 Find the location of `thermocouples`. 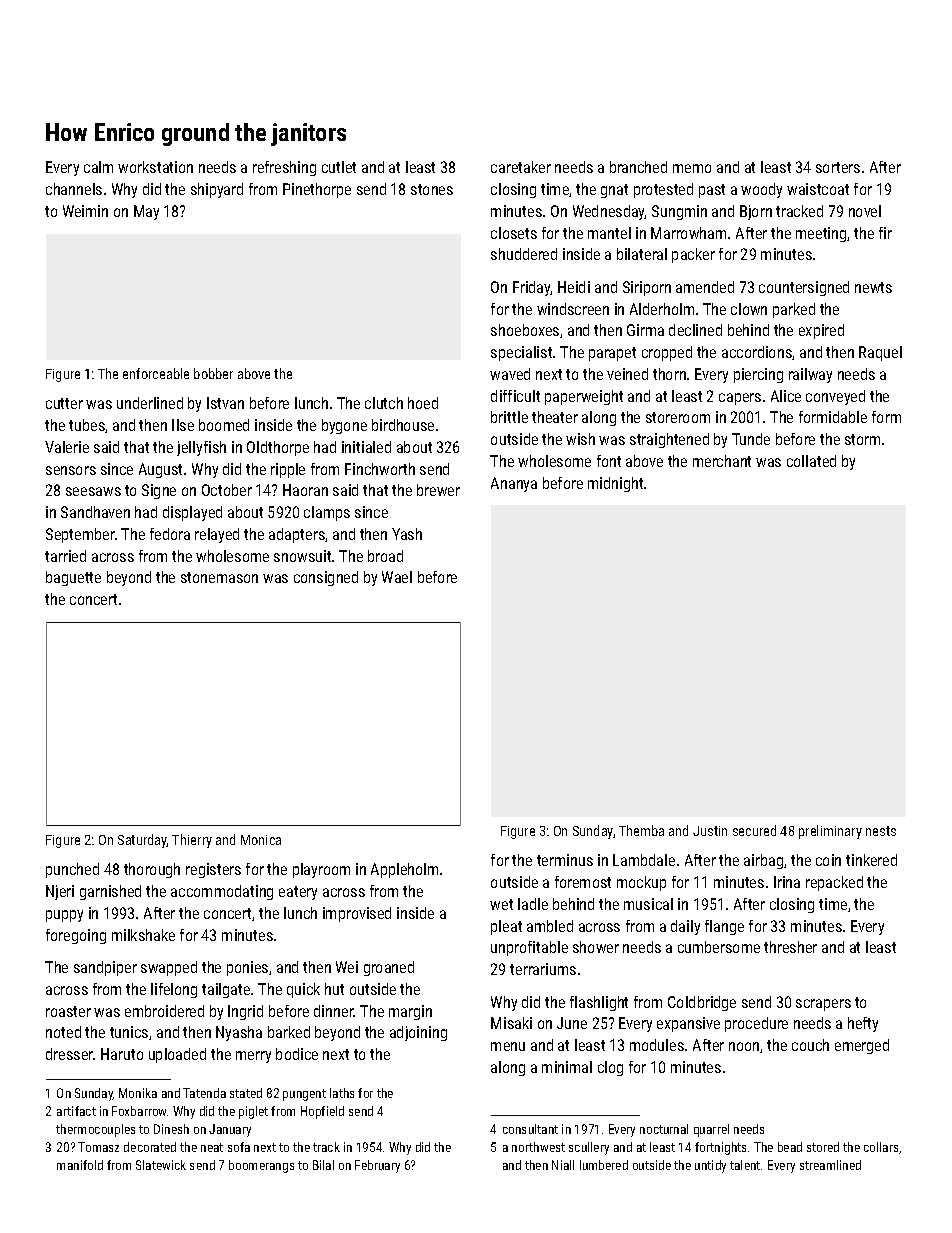

thermocouples is located at coordinates (95, 1130).
